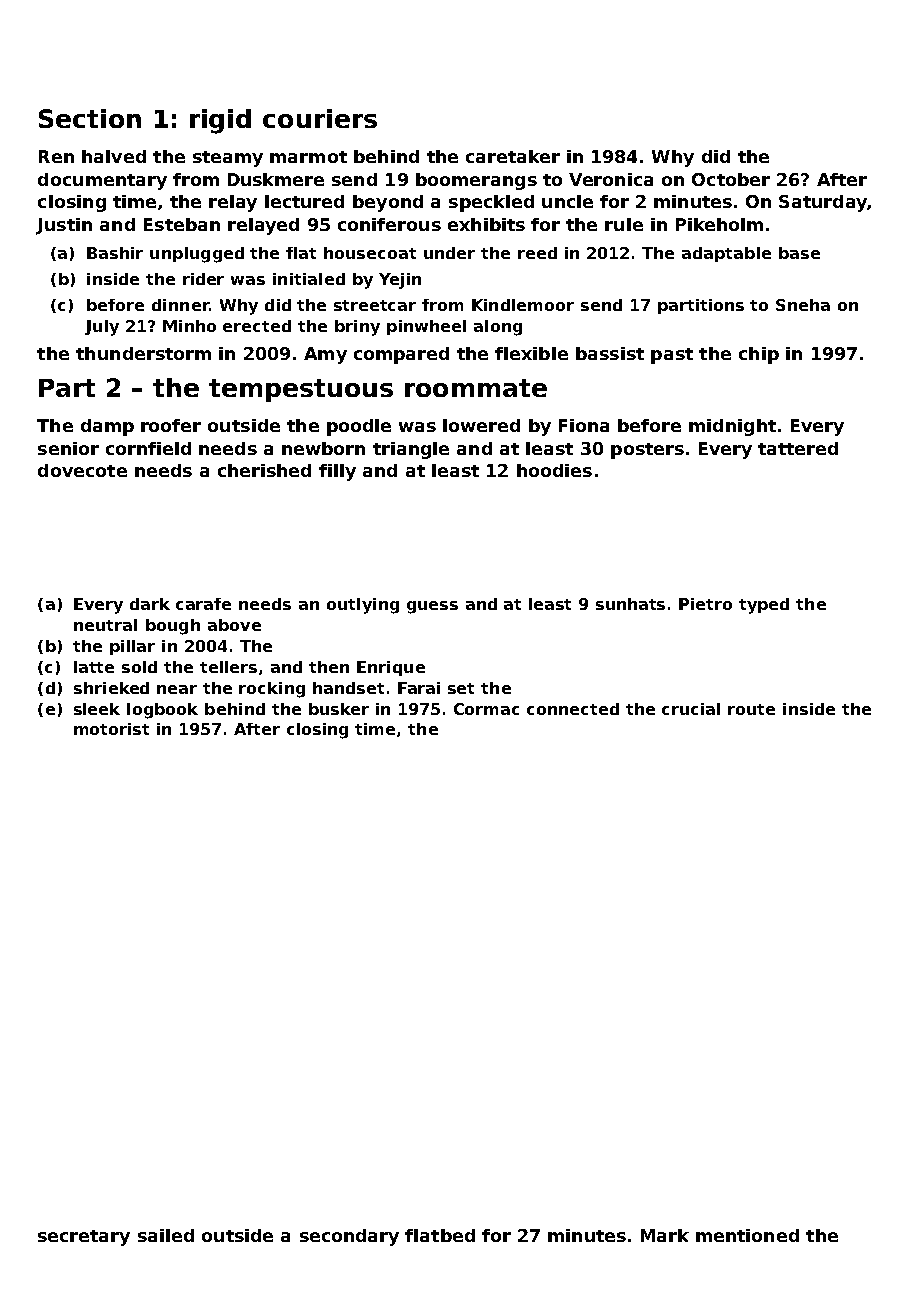 The height and width of the screenshot is (1308, 924). Describe the element at coordinates (665, 1235) in the screenshot. I see `Mark` at that location.
